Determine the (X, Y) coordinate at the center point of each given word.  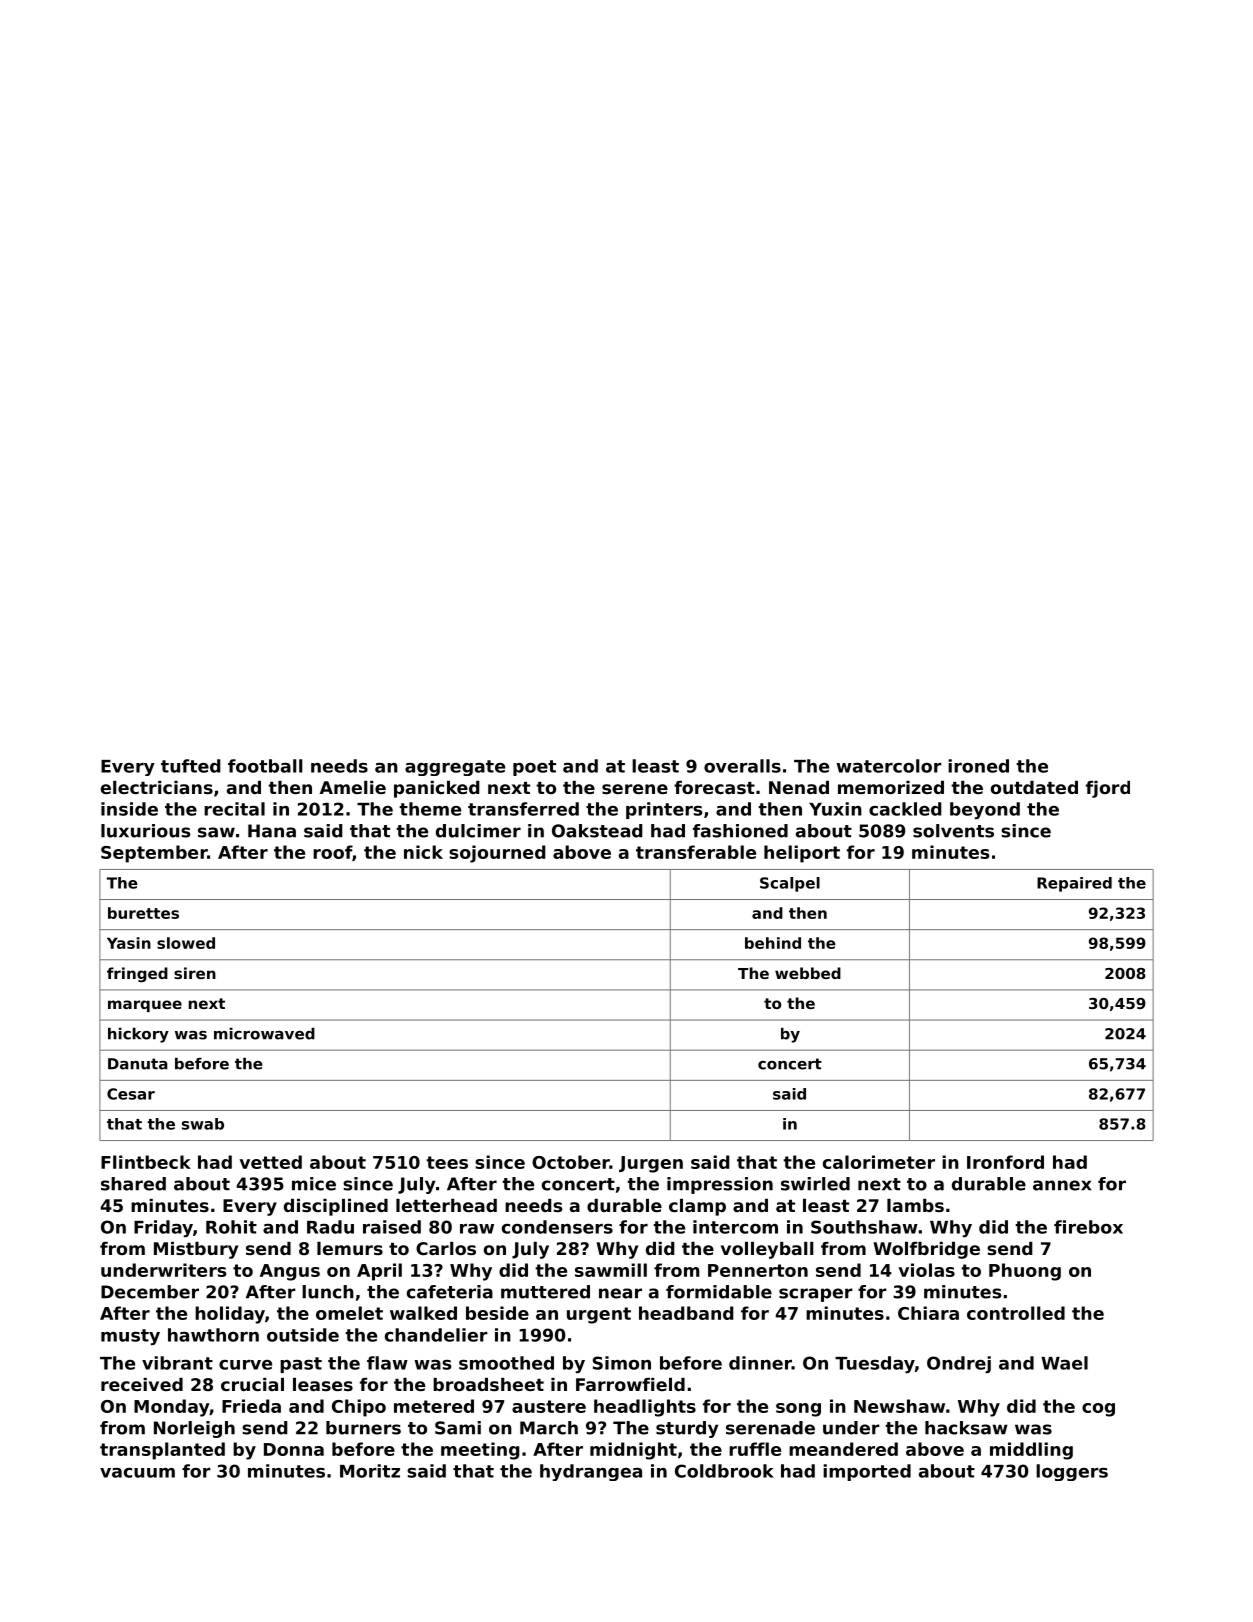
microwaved (264, 1033)
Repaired (1074, 884)
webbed (808, 973)
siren (195, 973)
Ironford (1005, 1162)
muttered (545, 1292)
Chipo (359, 1408)
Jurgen (651, 1164)
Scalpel (790, 884)
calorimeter (879, 1162)
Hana (272, 831)
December (150, 1292)
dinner (760, 1363)
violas (926, 1270)
